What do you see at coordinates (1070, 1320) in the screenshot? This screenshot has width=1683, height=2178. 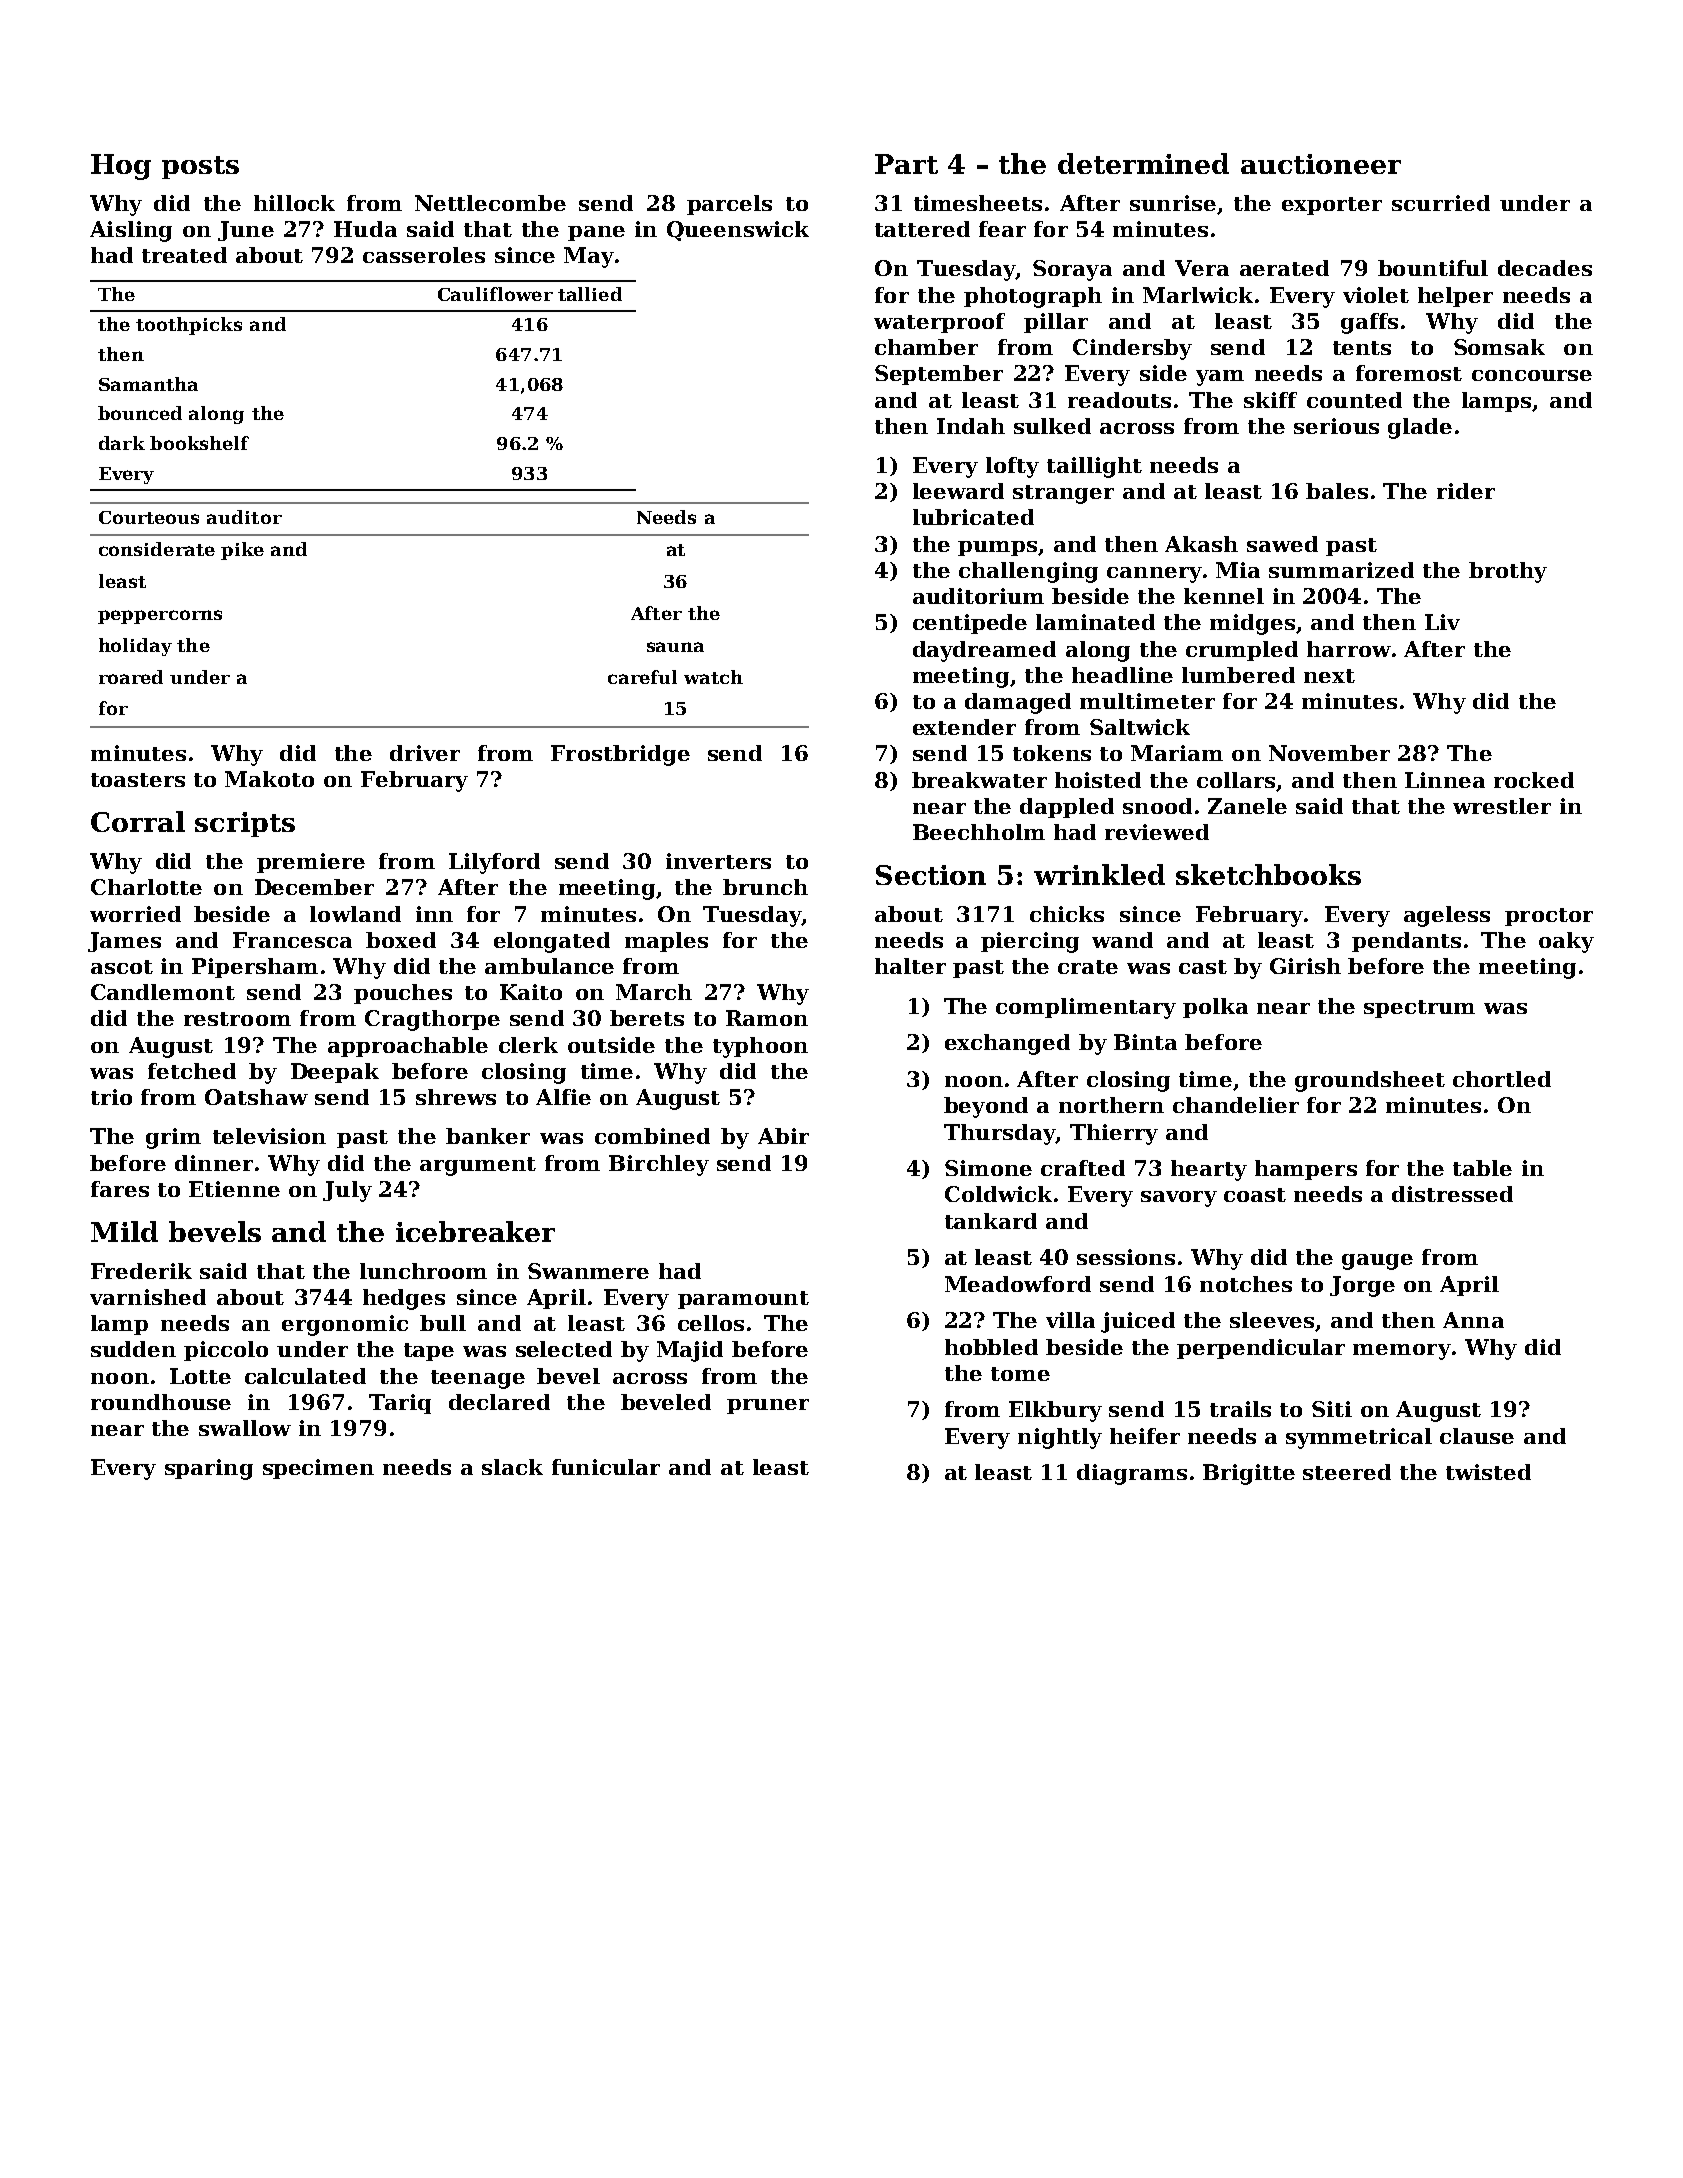 I see `villa` at bounding box center [1070, 1320].
